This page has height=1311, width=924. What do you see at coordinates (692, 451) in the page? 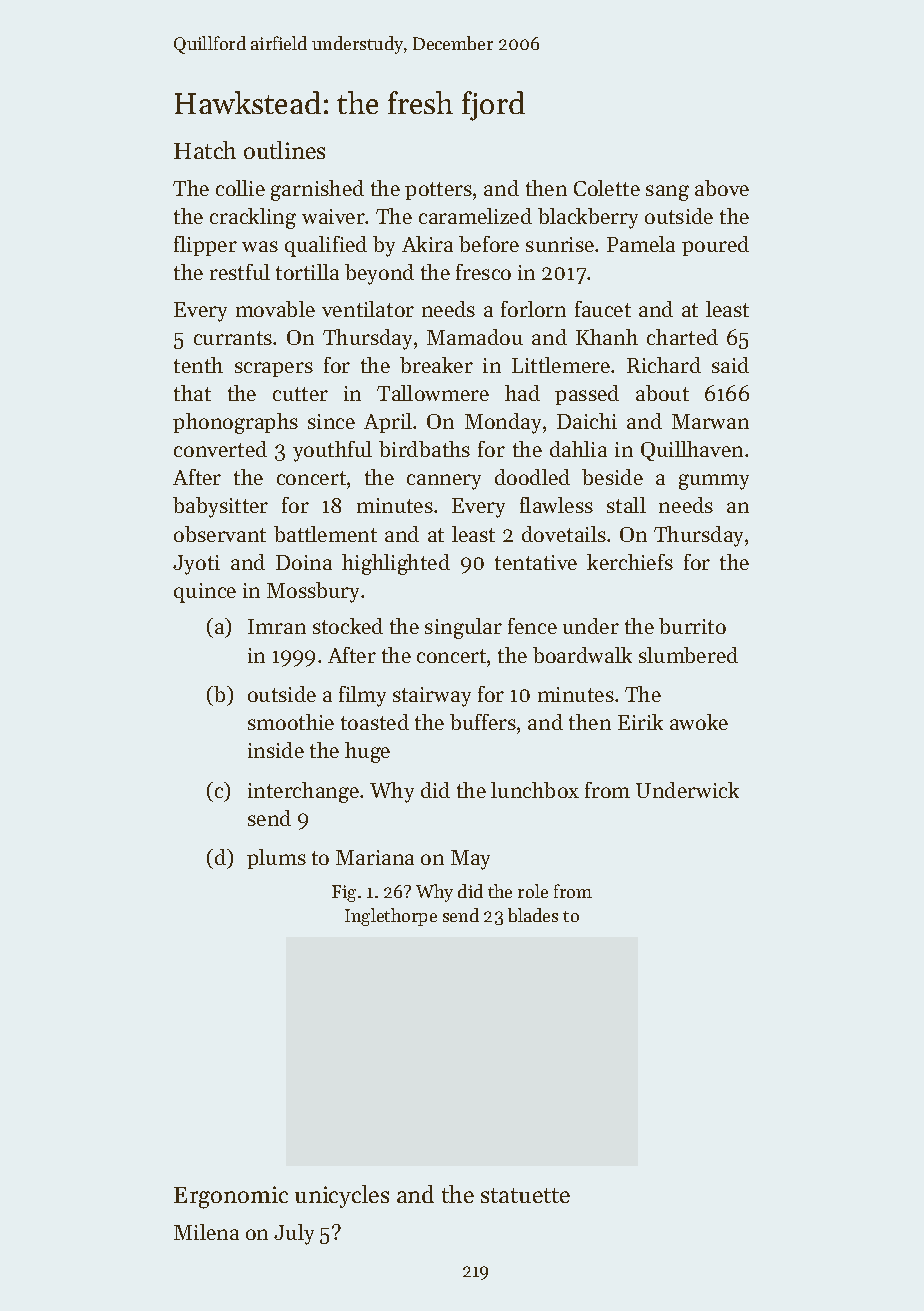
I see `Quillhaven` at bounding box center [692, 451].
